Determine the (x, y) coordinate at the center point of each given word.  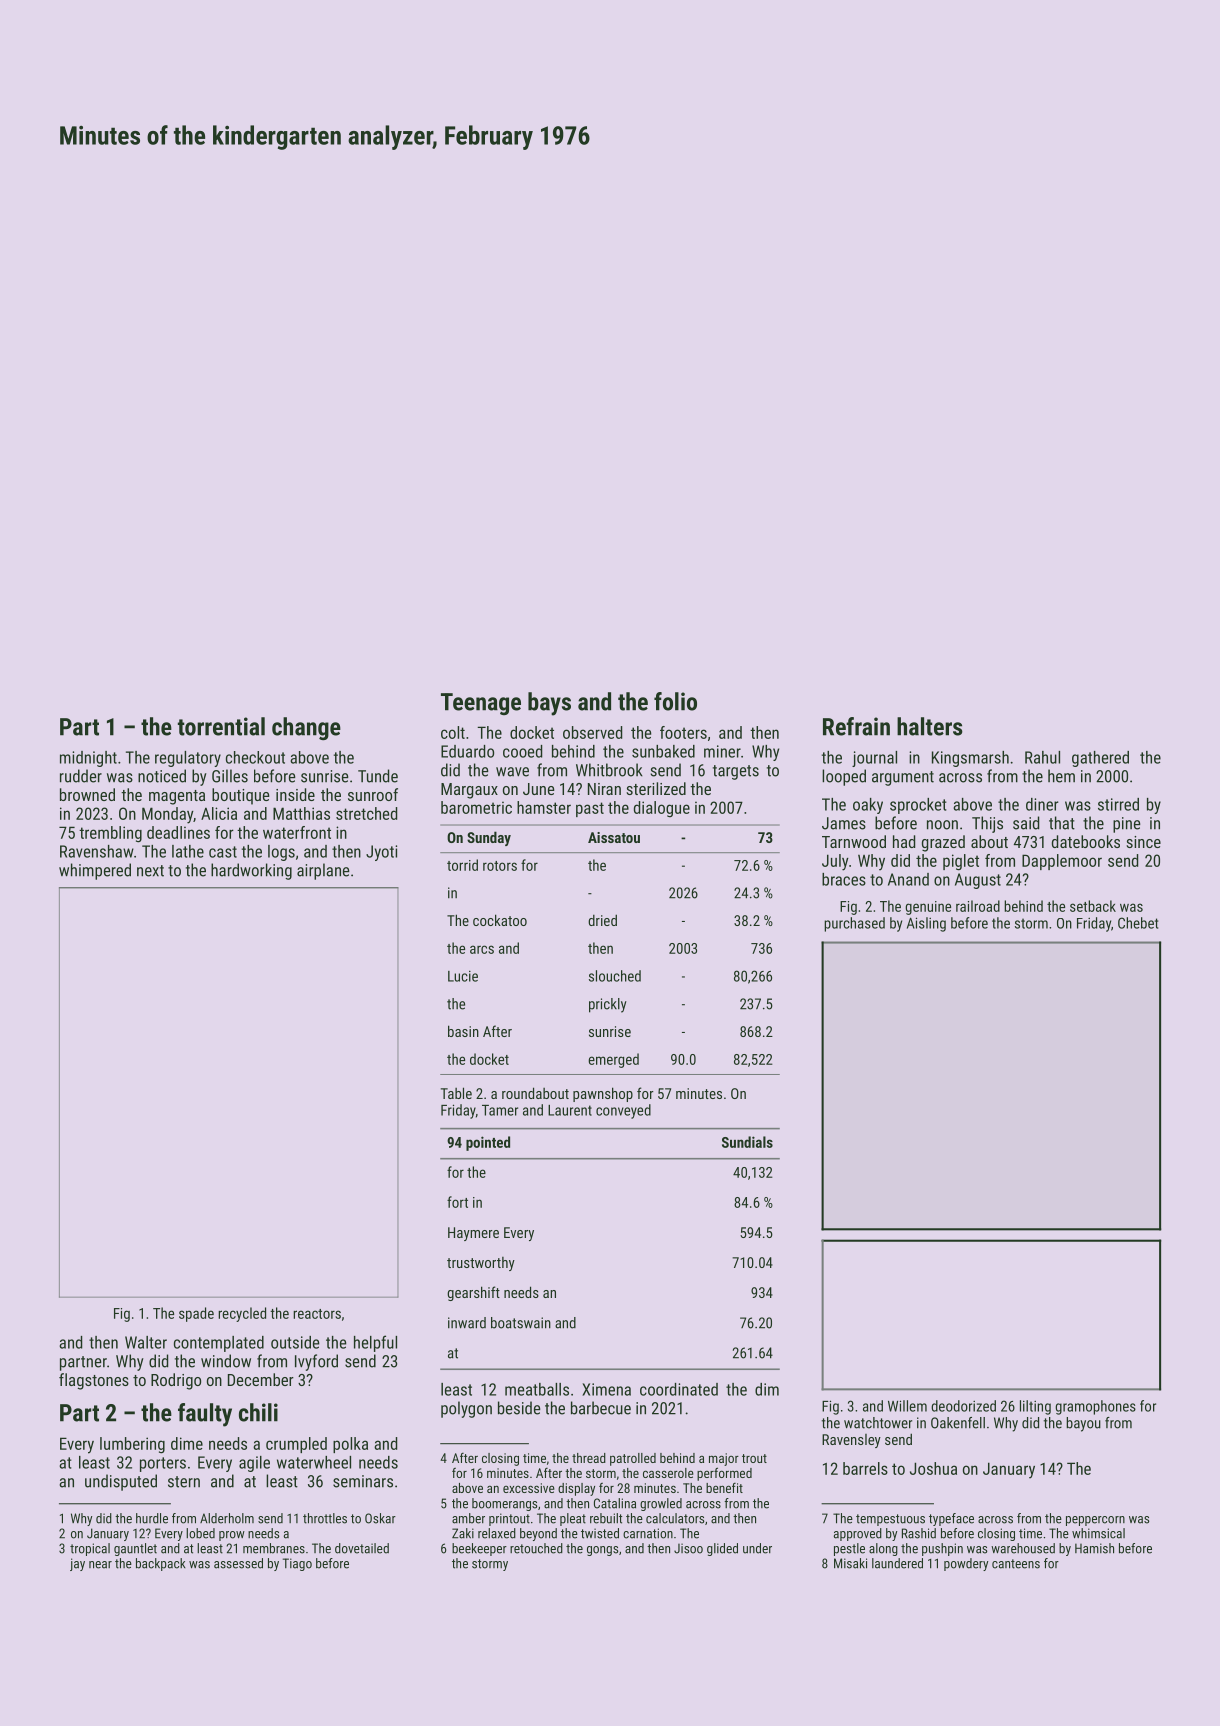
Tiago (297, 1564)
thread (589, 1458)
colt (453, 732)
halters (930, 726)
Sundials (747, 1142)
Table (456, 1093)
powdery (966, 1564)
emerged (613, 1060)
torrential (221, 726)
